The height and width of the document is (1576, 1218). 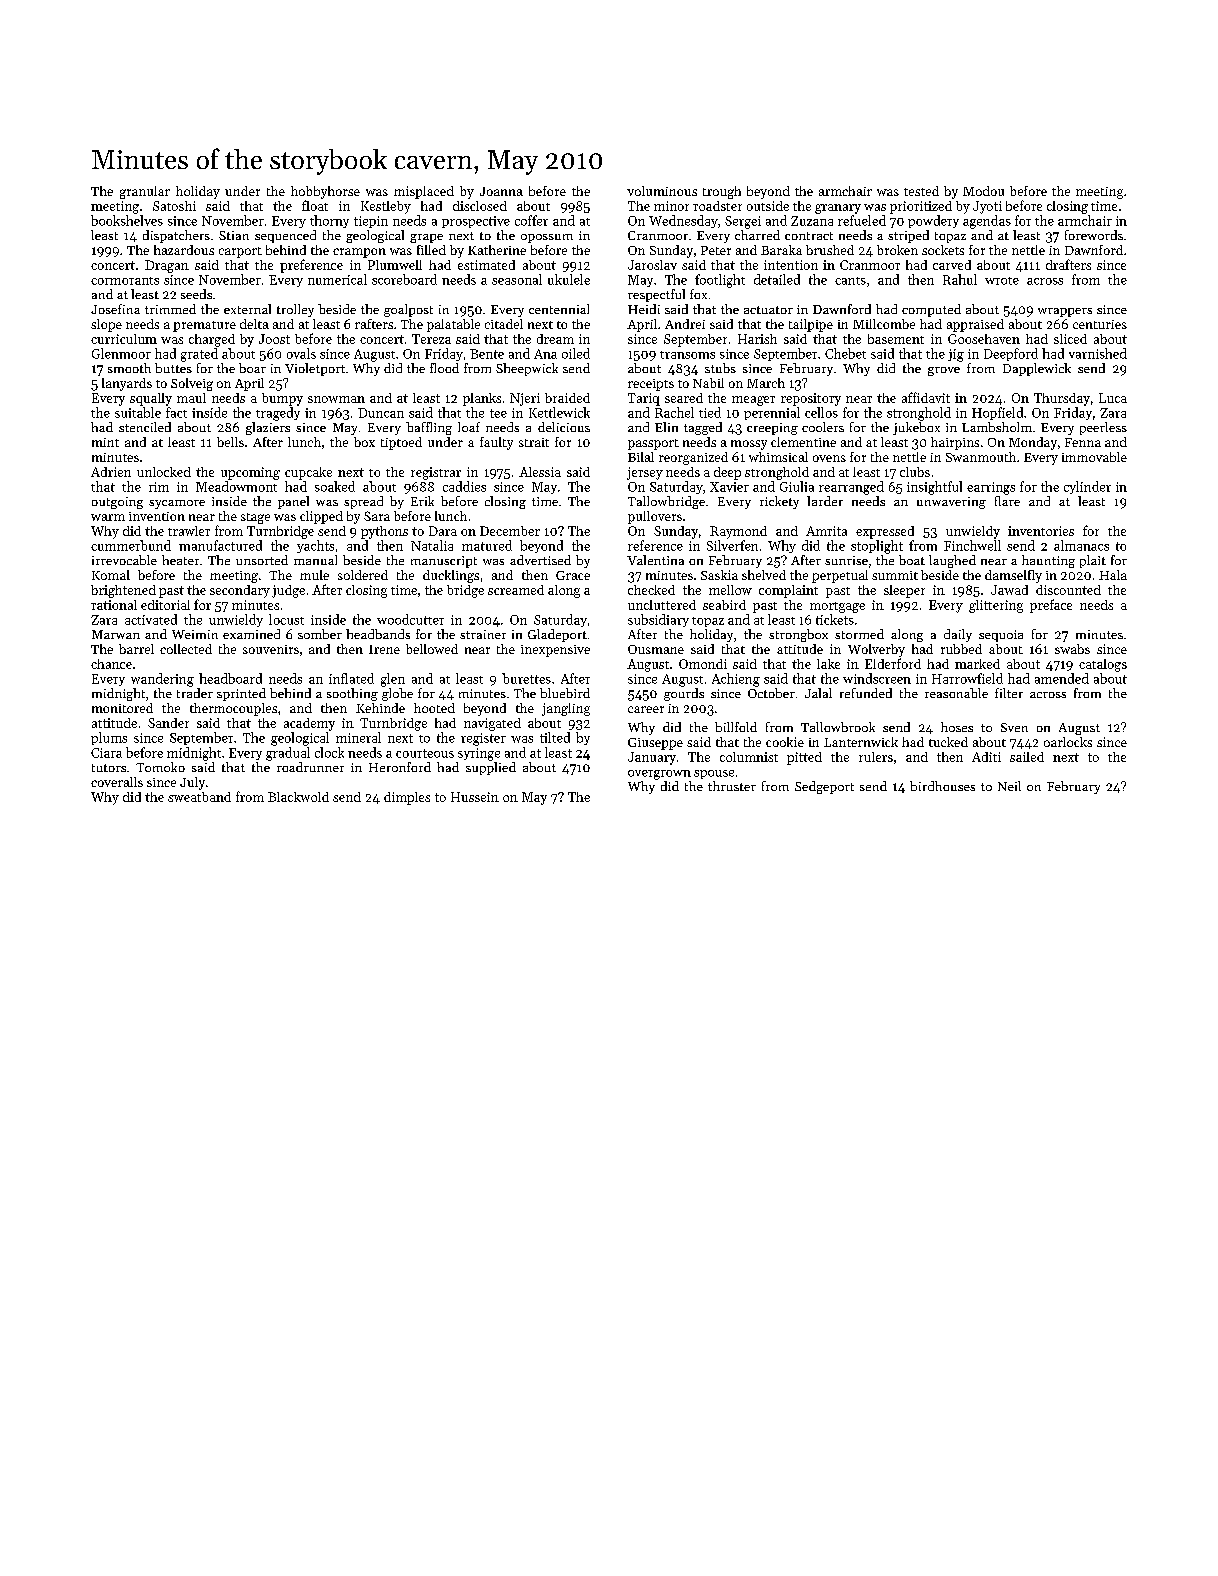 What do you see at coordinates (325, 192) in the document?
I see `hobbyhorse` at bounding box center [325, 192].
